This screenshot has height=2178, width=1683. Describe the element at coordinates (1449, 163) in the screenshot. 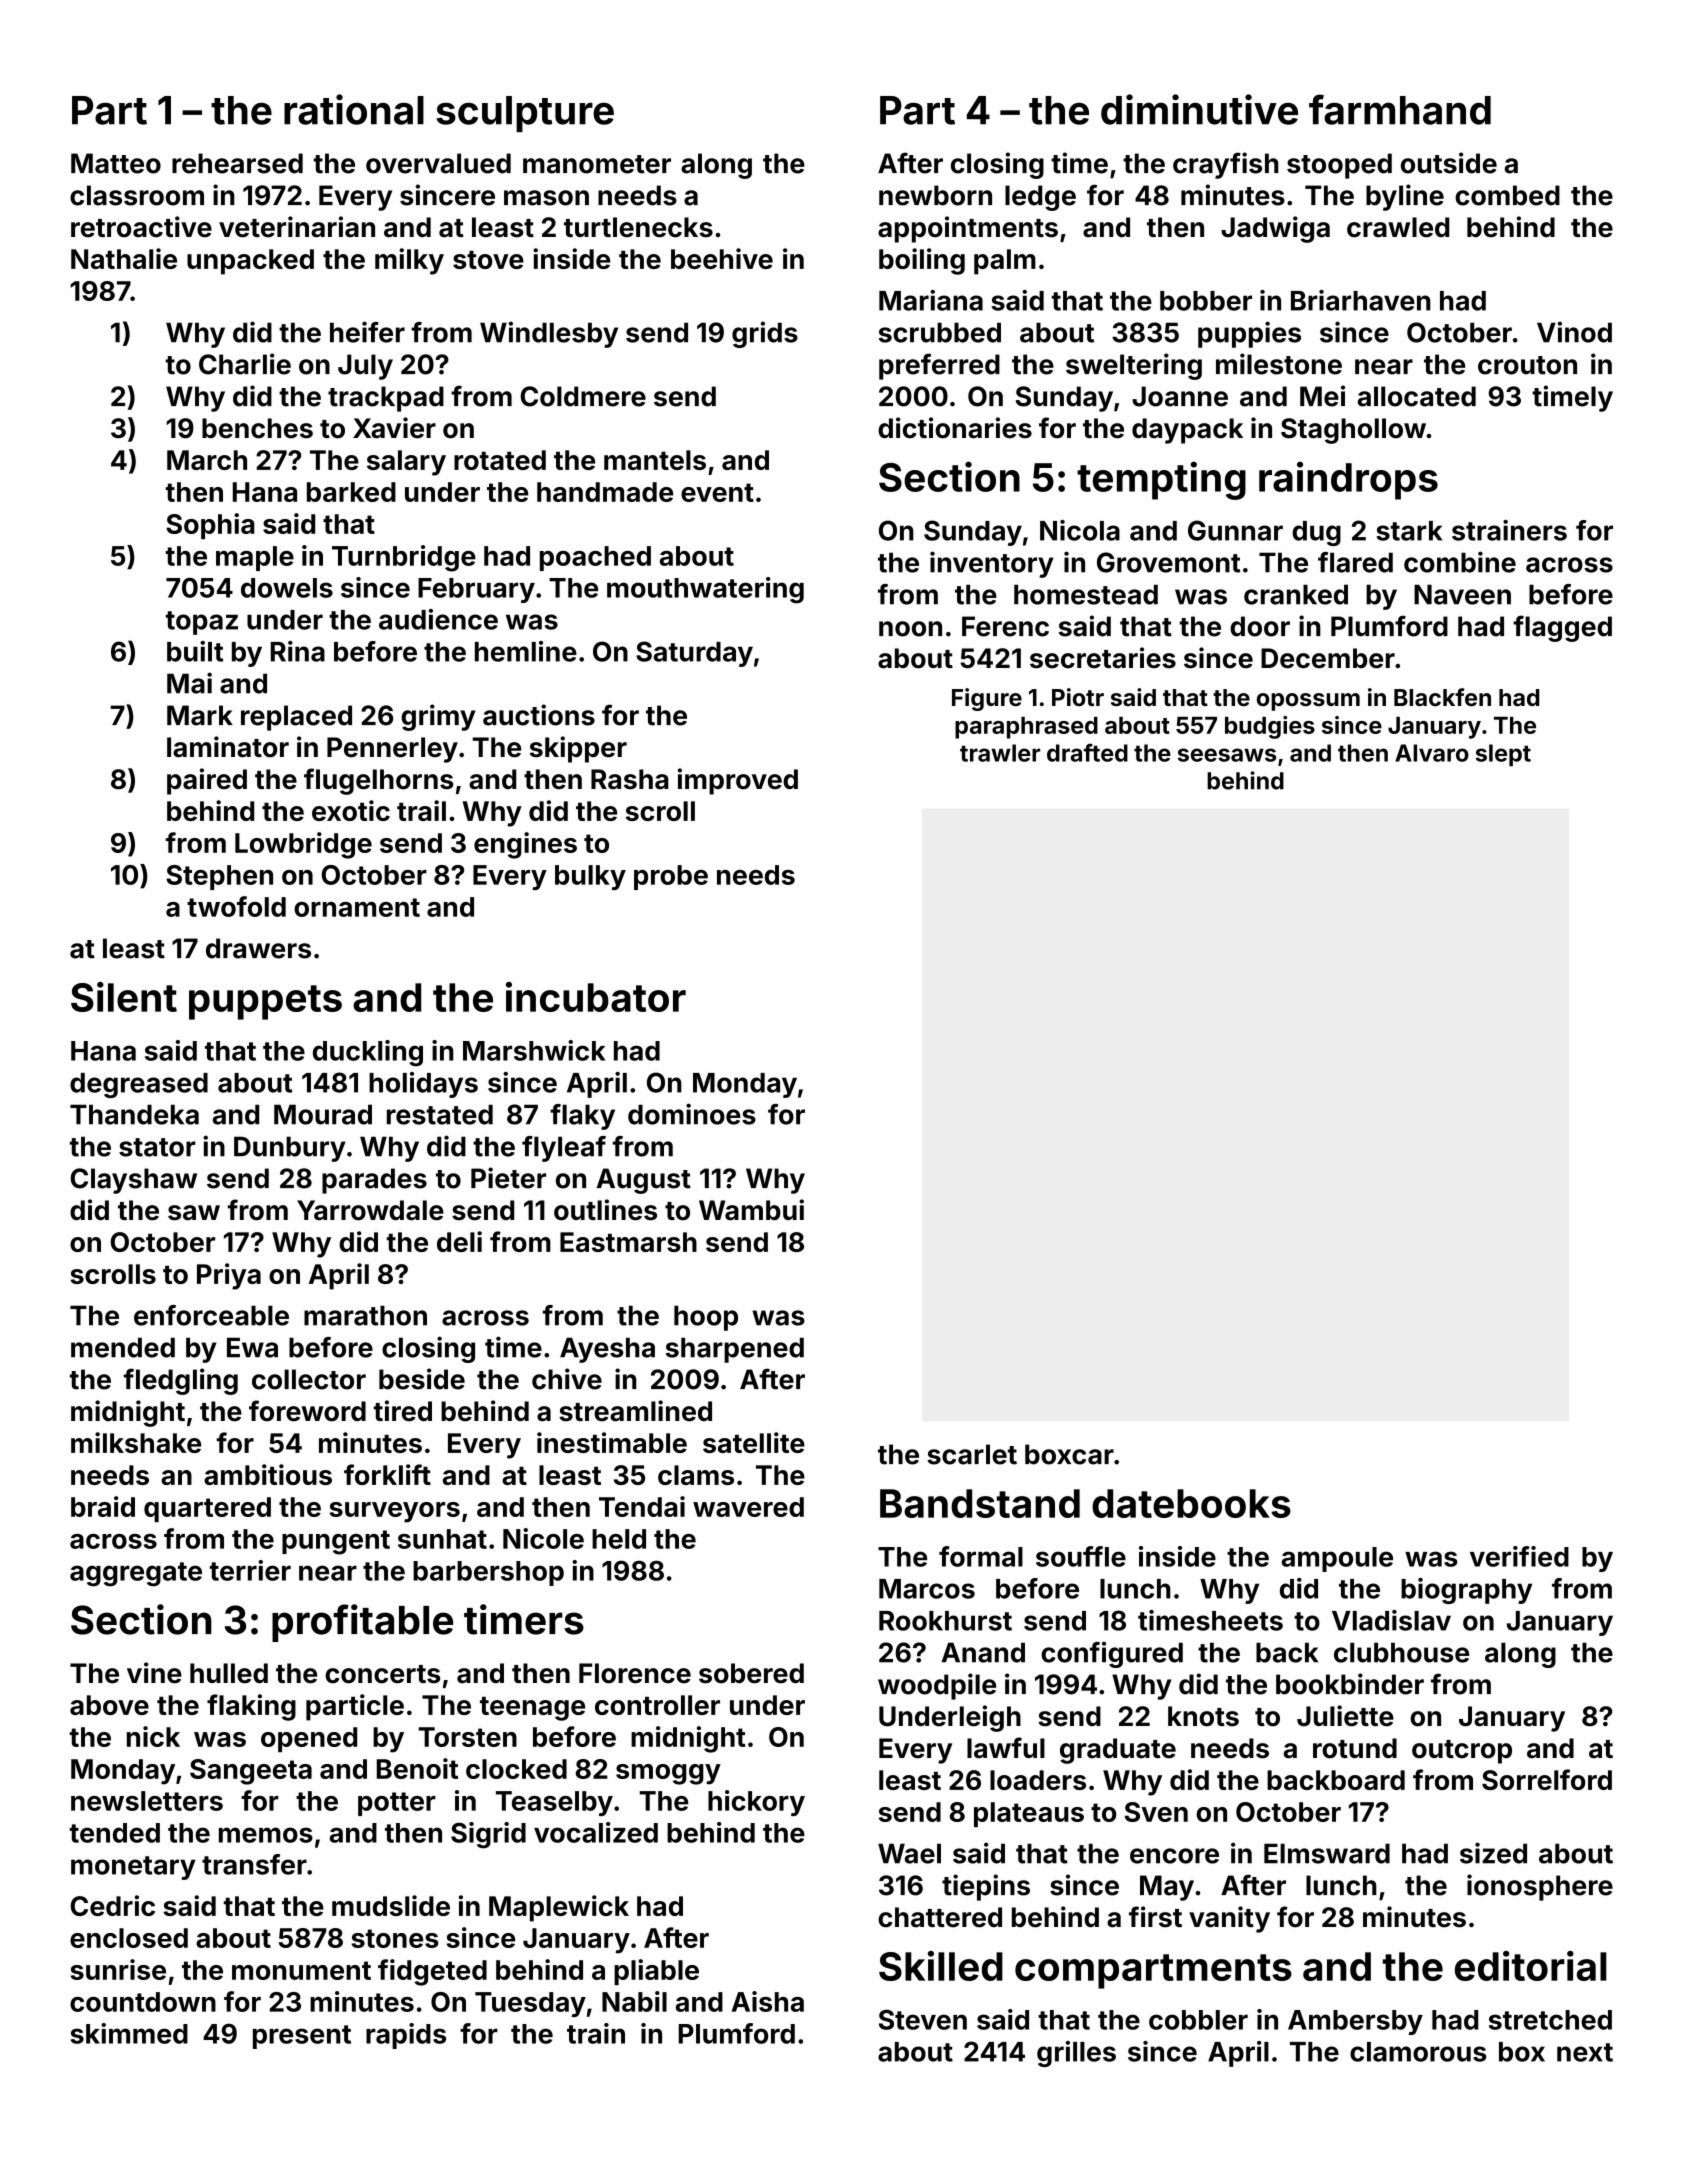

I see `outside` at that location.
